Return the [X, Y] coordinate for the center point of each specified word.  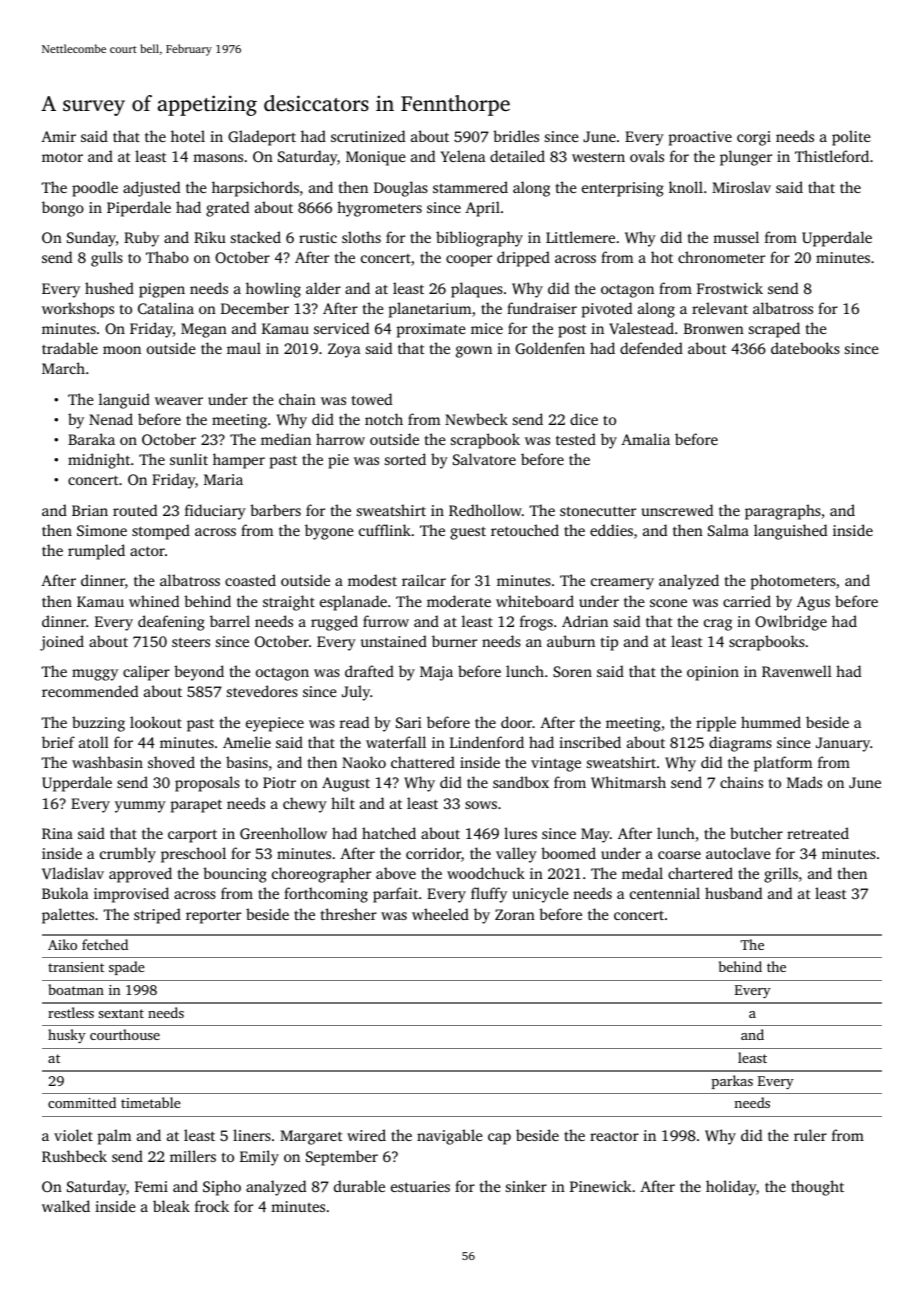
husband [733, 893]
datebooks [805, 348]
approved [140, 875]
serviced [341, 328]
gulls [107, 259]
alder [323, 288]
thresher [349, 914]
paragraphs [783, 512]
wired [366, 1135]
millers [193, 1156]
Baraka [91, 439]
